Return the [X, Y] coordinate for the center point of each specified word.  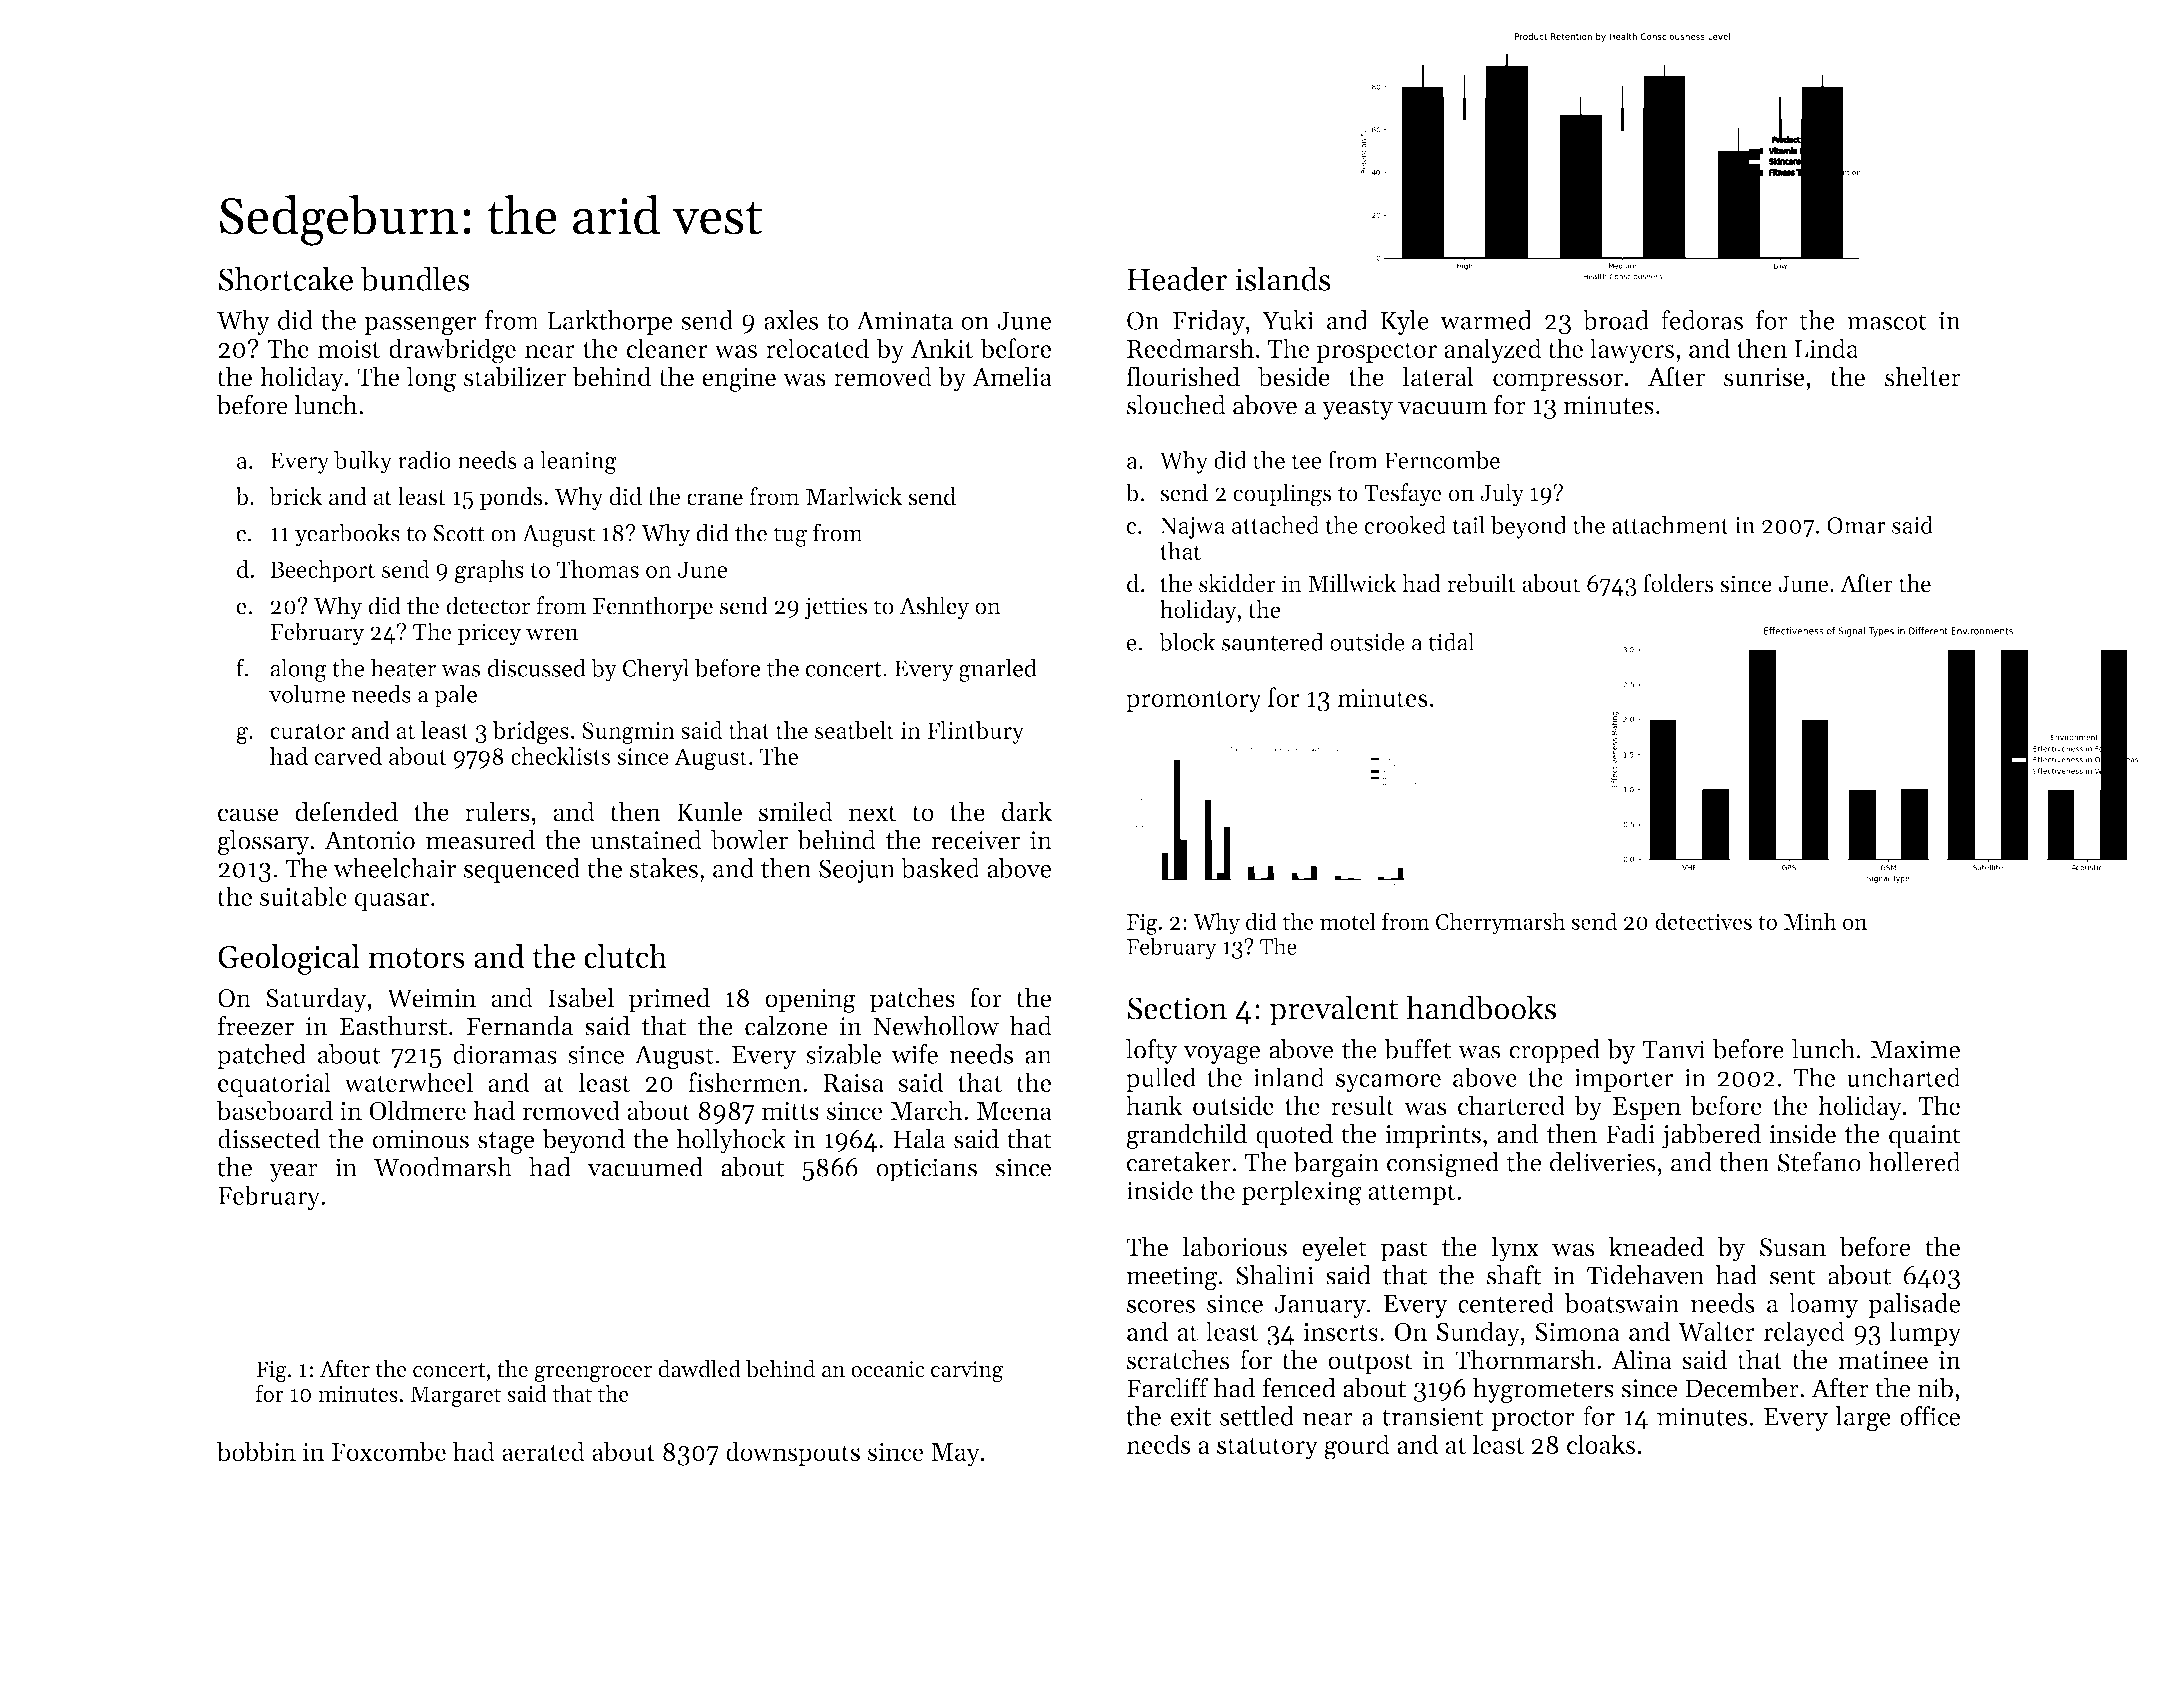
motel [1348, 921]
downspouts [793, 1453]
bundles [415, 279]
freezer [256, 1025]
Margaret [456, 1396]
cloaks [1601, 1444]
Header [1177, 279]
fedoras [1702, 320]
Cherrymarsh [1500, 923]
